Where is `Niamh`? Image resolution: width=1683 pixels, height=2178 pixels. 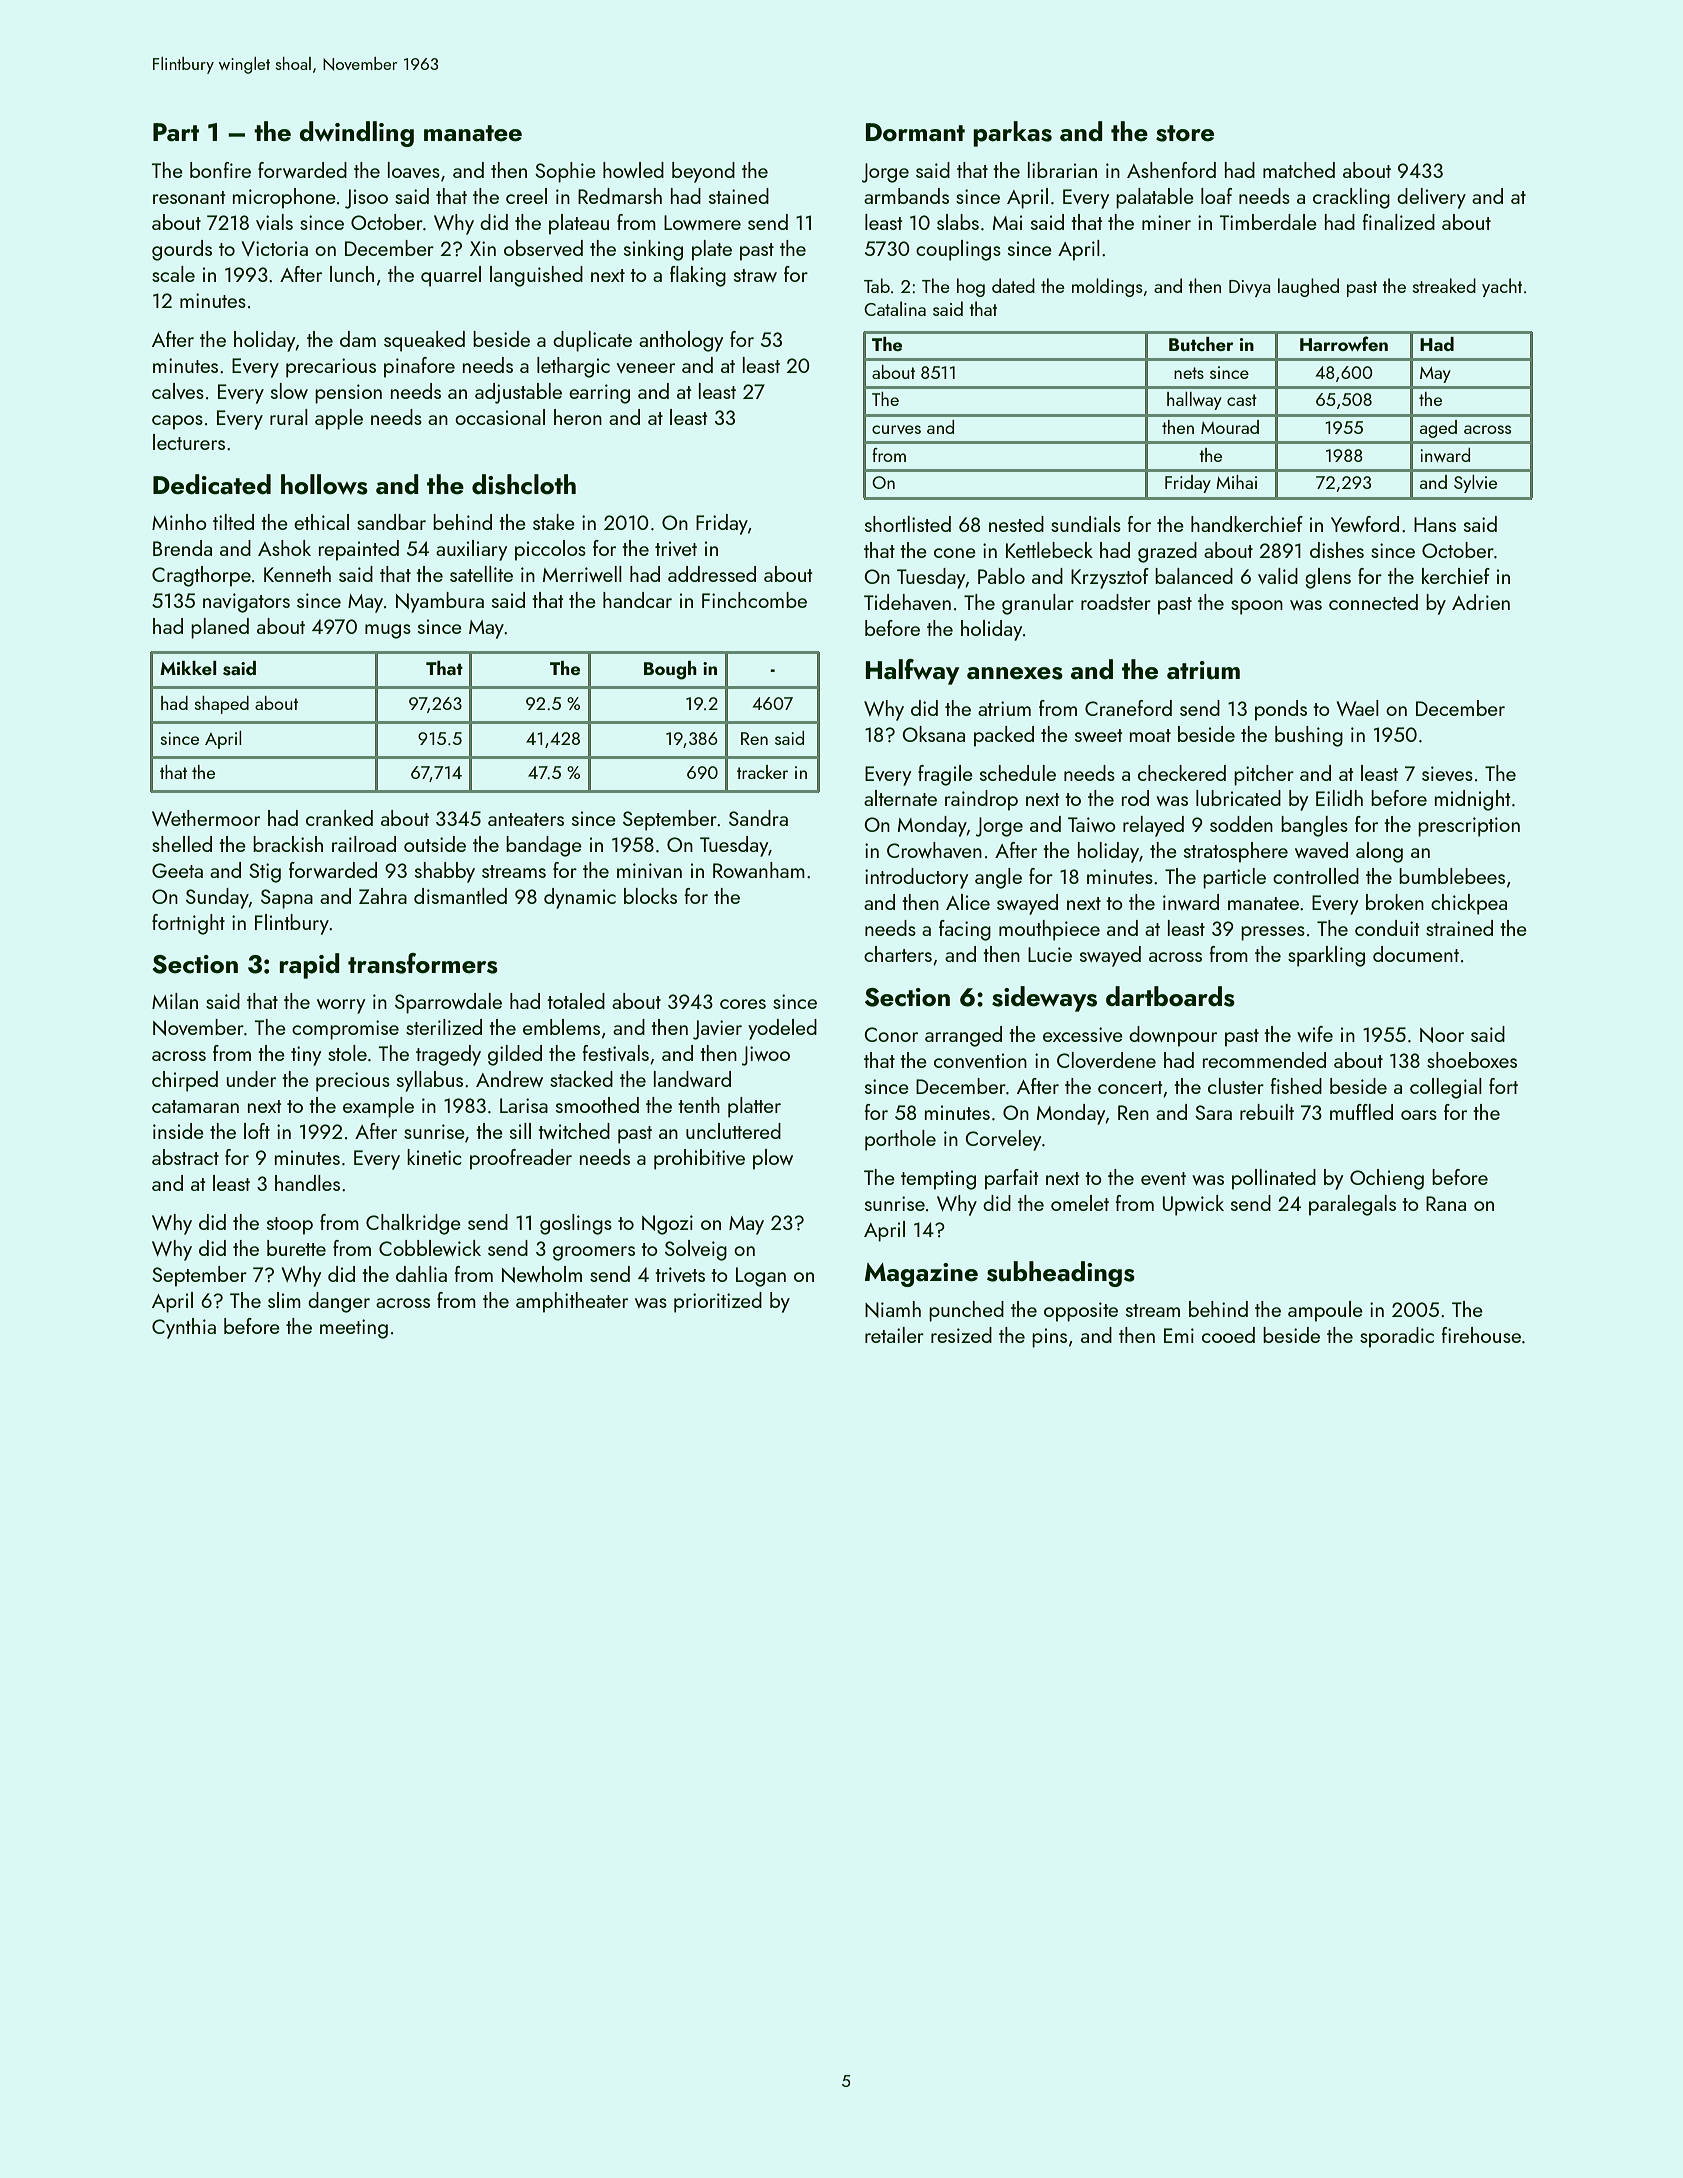 Niamh is located at coordinates (893, 1309).
